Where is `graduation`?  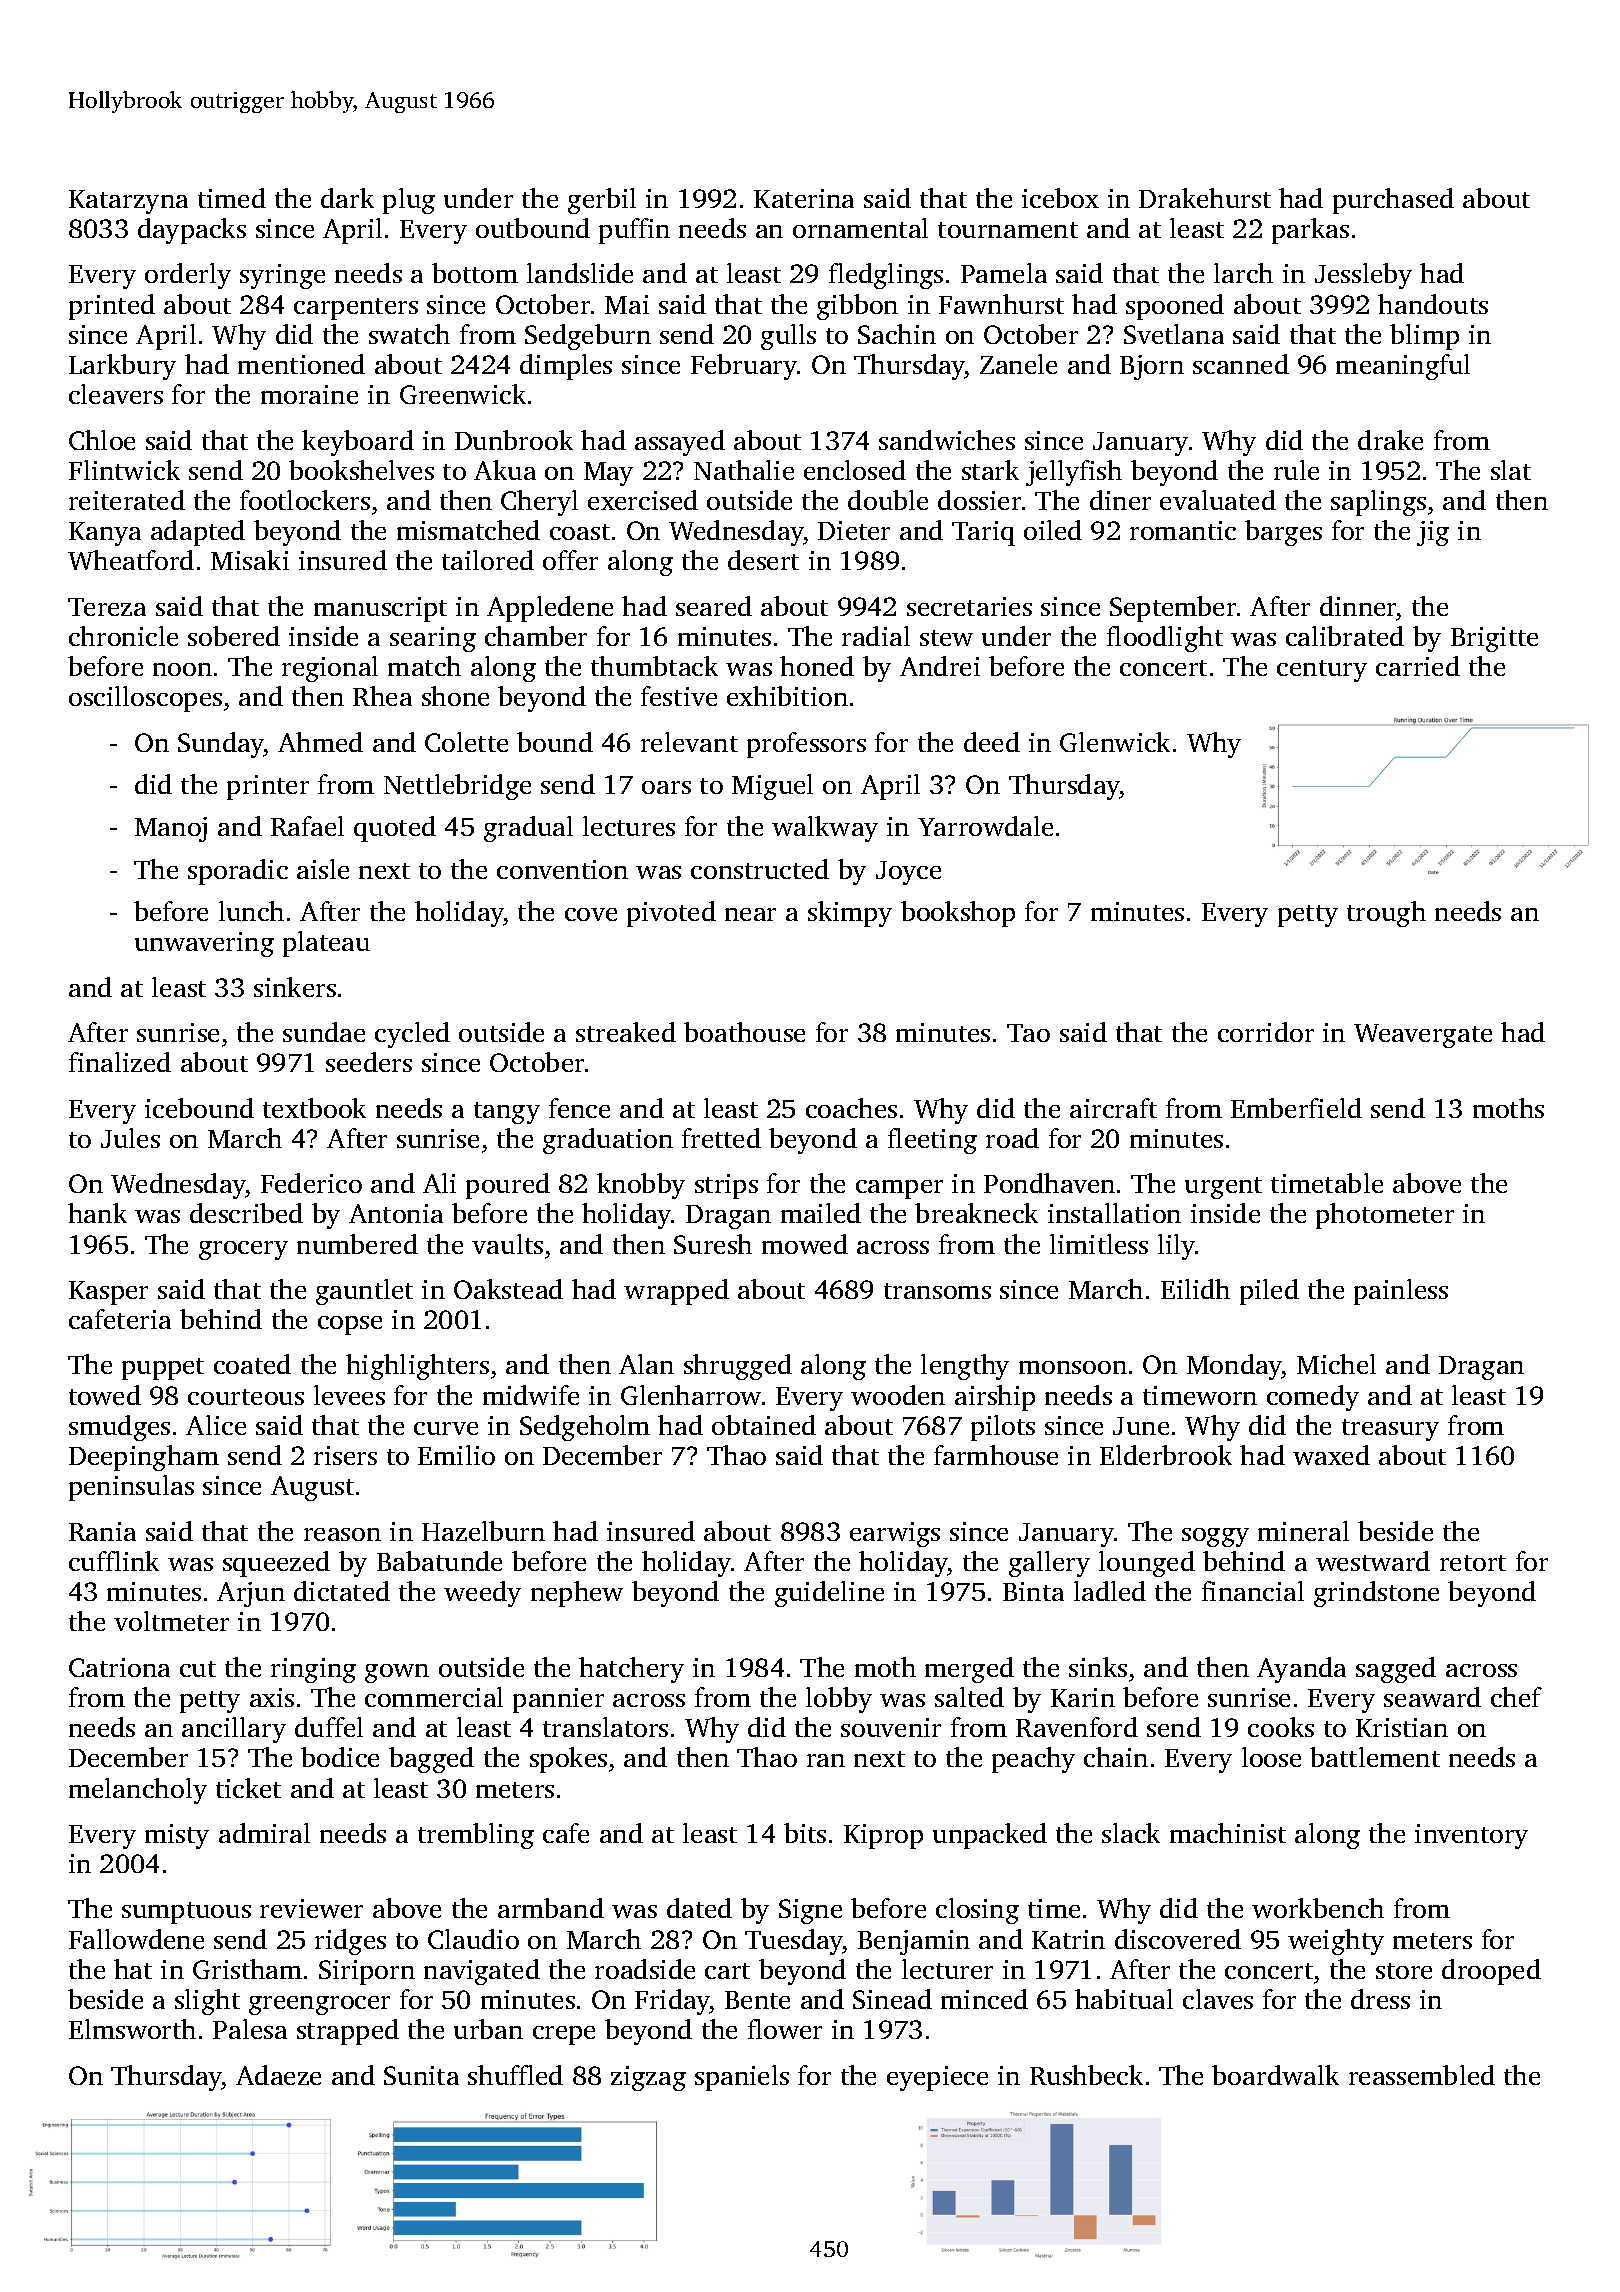
graduation is located at coordinates (608, 1141).
